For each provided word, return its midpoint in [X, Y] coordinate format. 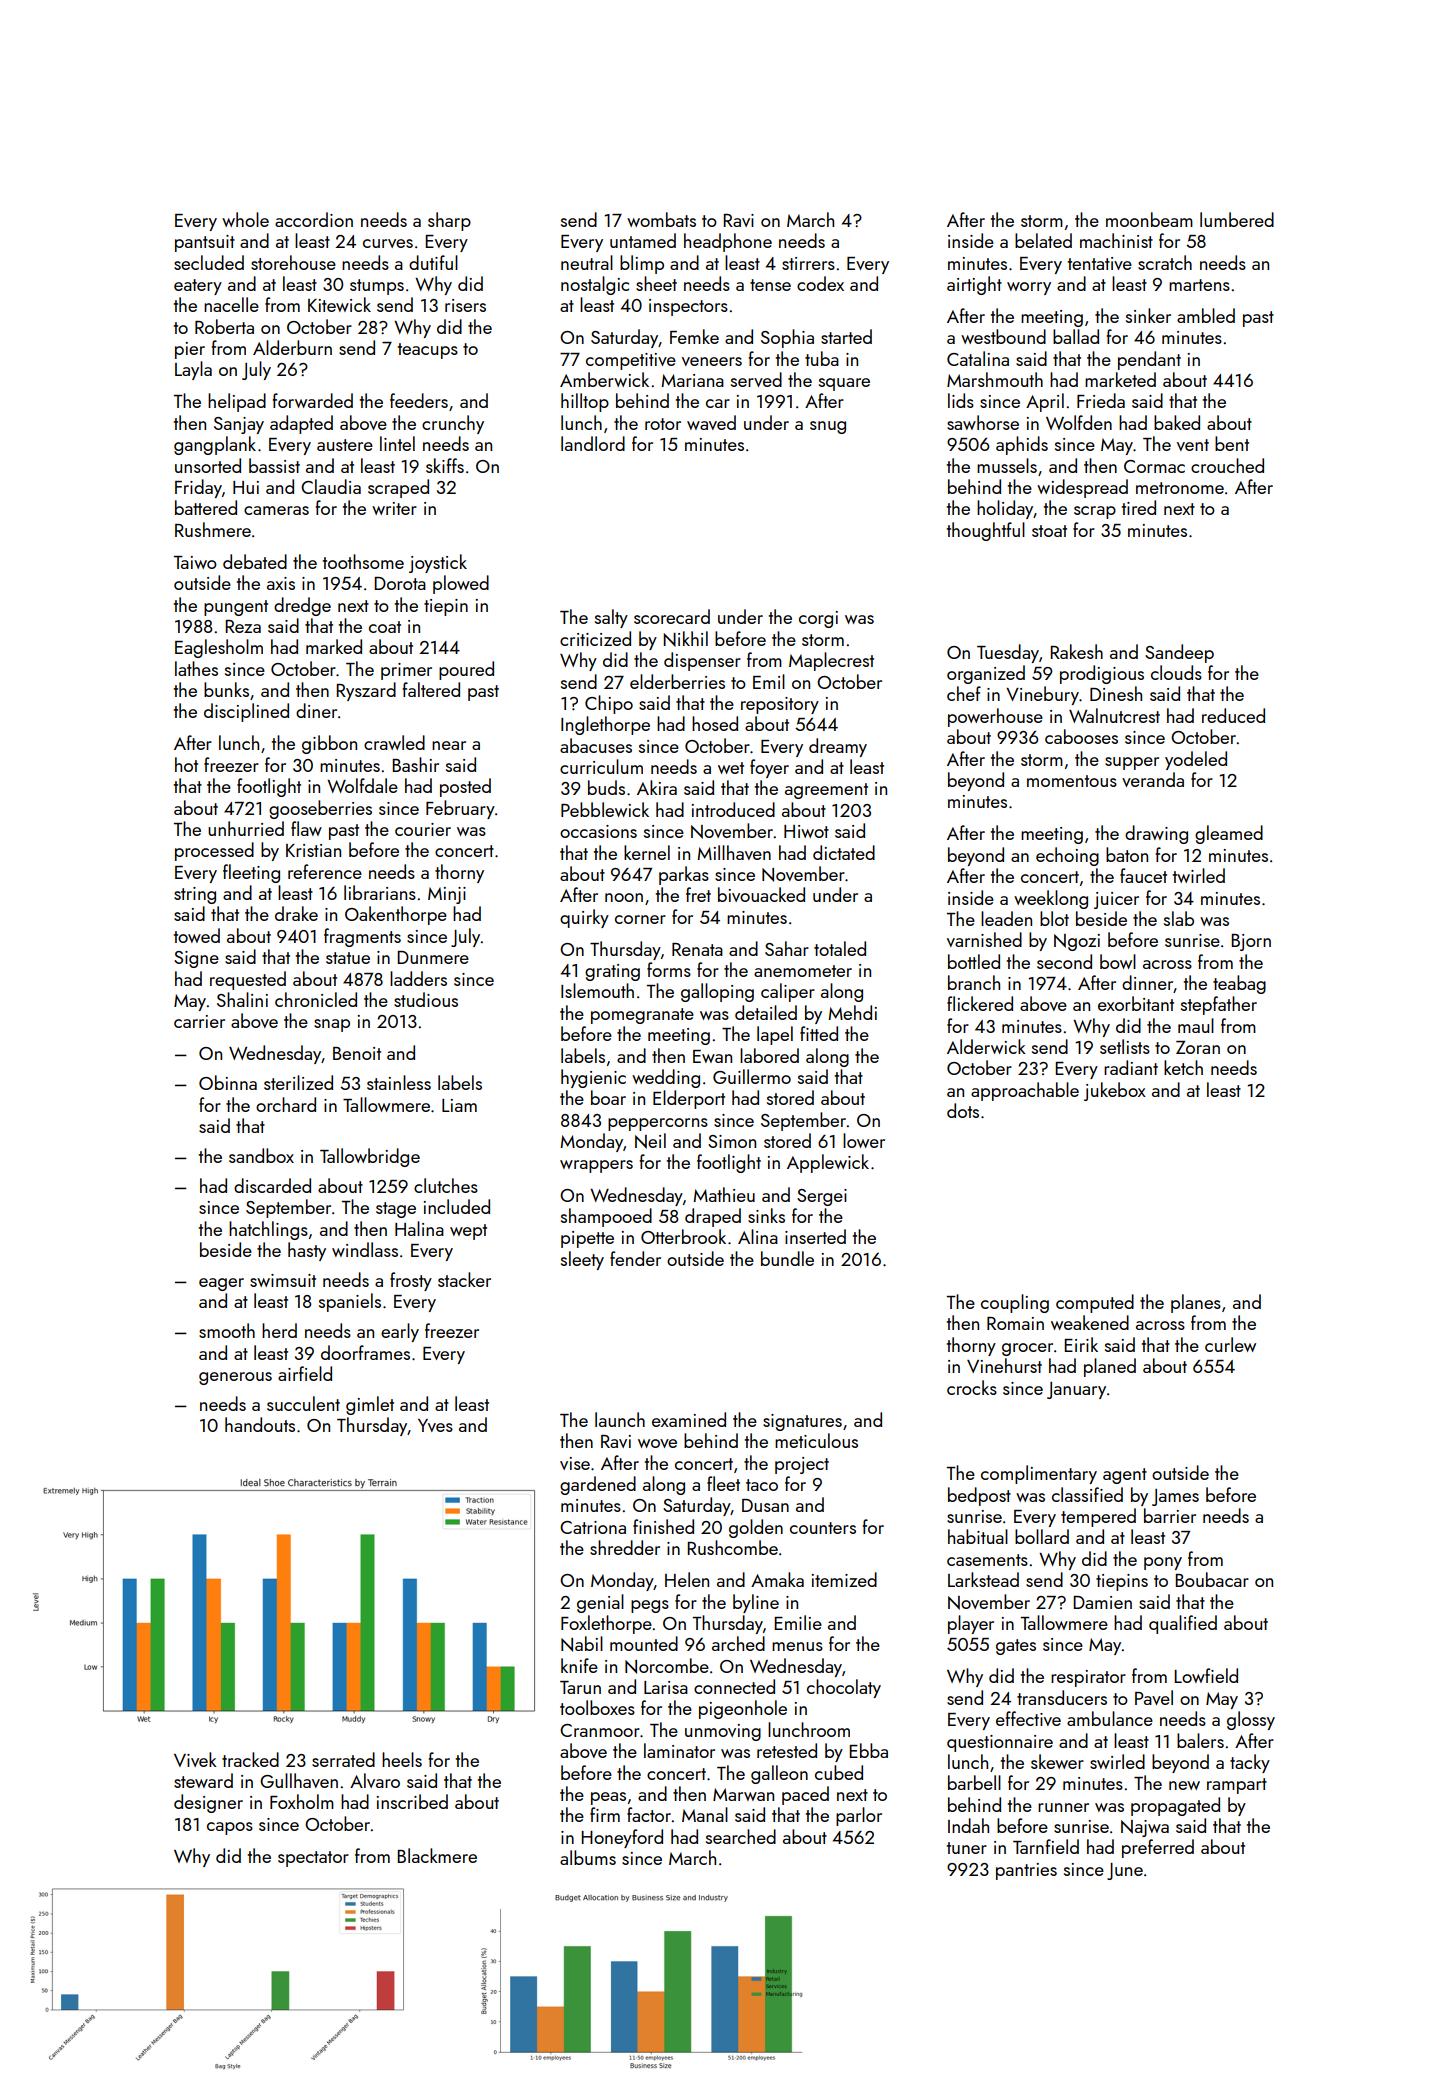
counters [823, 1528]
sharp [449, 221]
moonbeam [1149, 219]
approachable [1025, 1091]
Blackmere [437, 1855]
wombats [661, 219]
